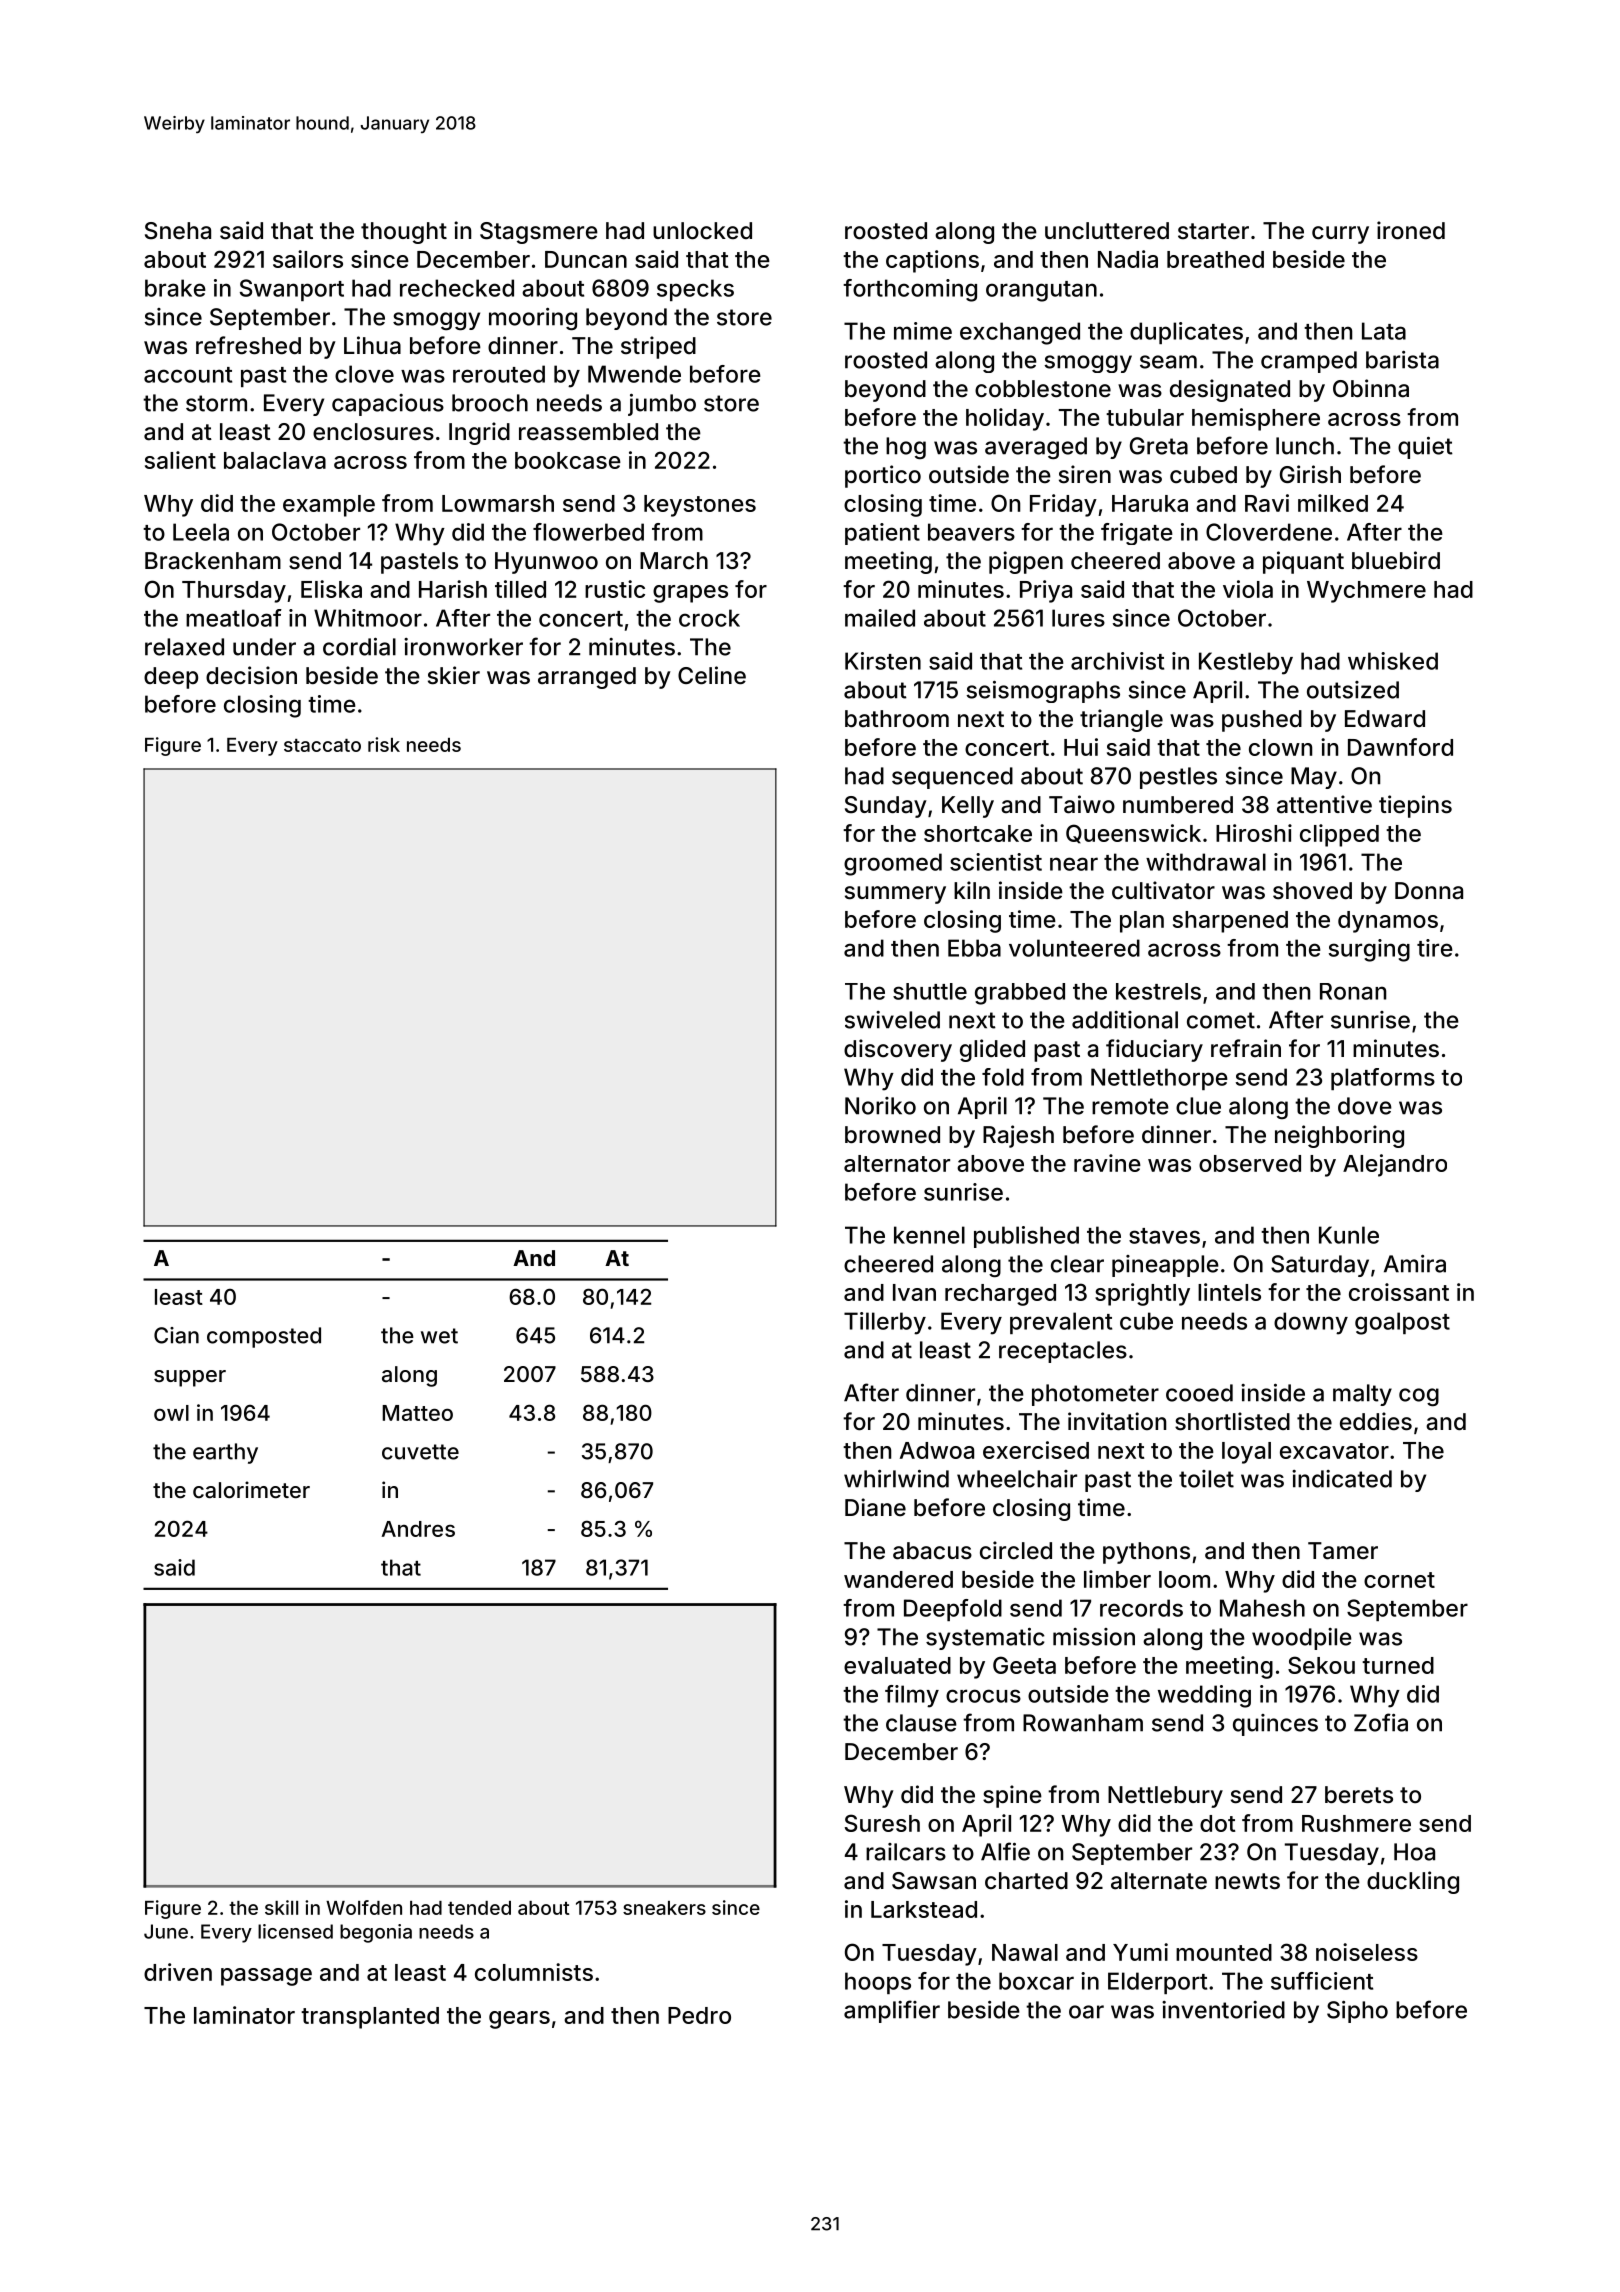 The width and height of the document is (1620, 2292). What do you see at coordinates (1250, 1163) in the document?
I see `observed` at bounding box center [1250, 1163].
